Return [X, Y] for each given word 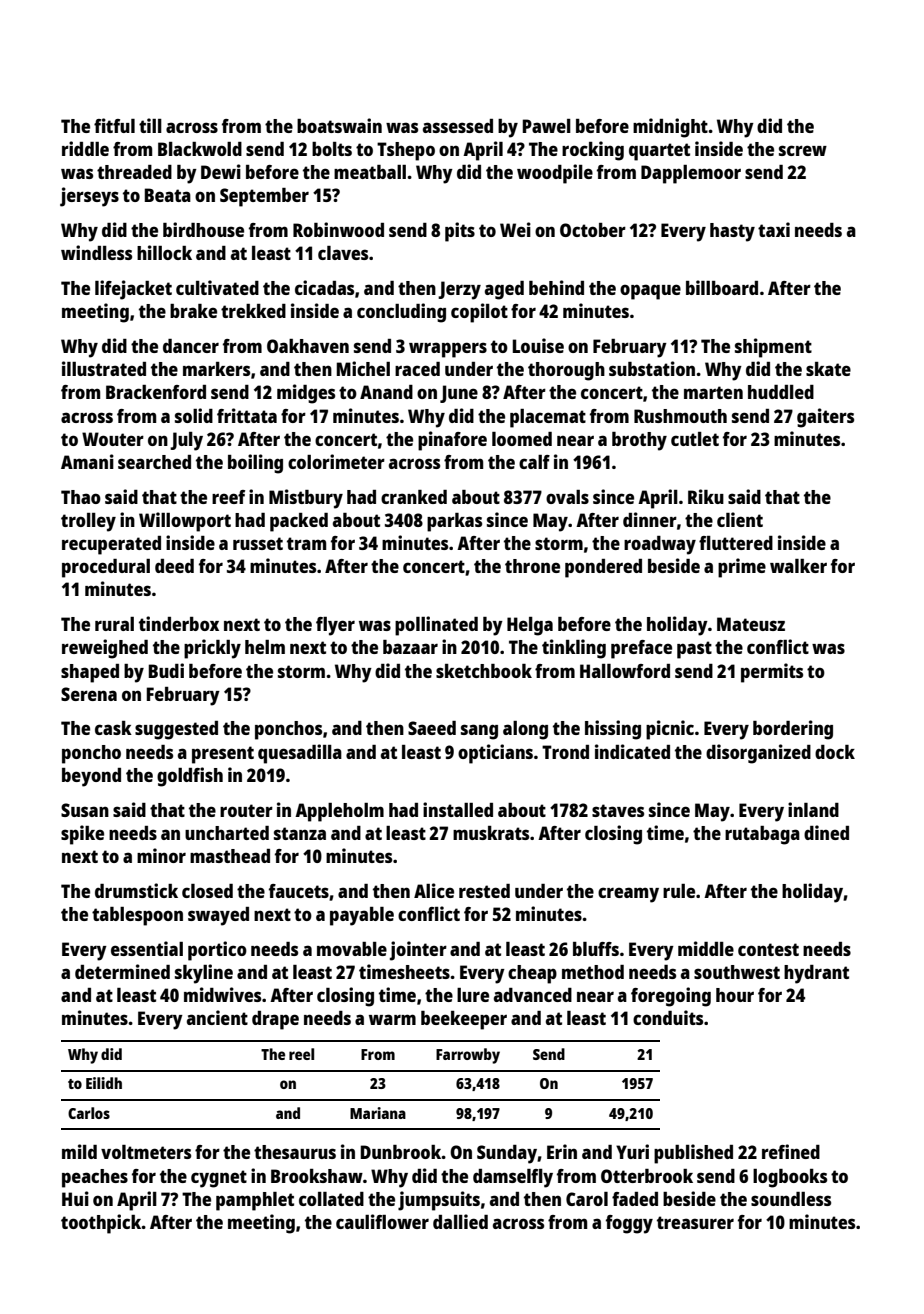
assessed [458, 126]
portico [217, 951]
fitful [114, 125]
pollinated [436, 626]
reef [228, 497]
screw [803, 150]
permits [772, 673]
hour [735, 995]
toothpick [101, 1224]
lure [473, 995]
